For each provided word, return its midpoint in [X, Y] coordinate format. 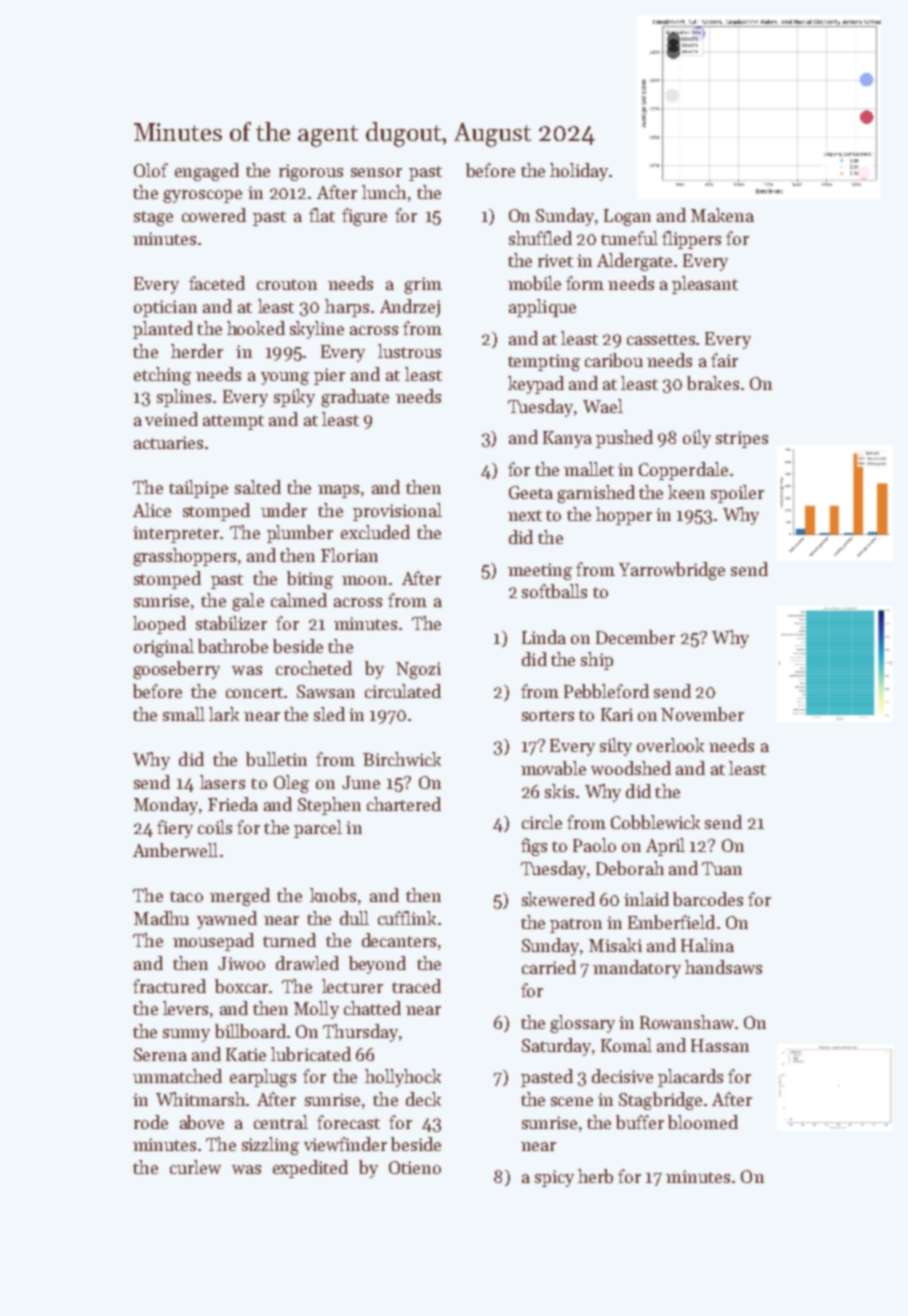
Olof [151, 170]
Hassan [720, 1045]
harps [347, 308]
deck [423, 1099]
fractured [169, 986]
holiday [579, 172]
